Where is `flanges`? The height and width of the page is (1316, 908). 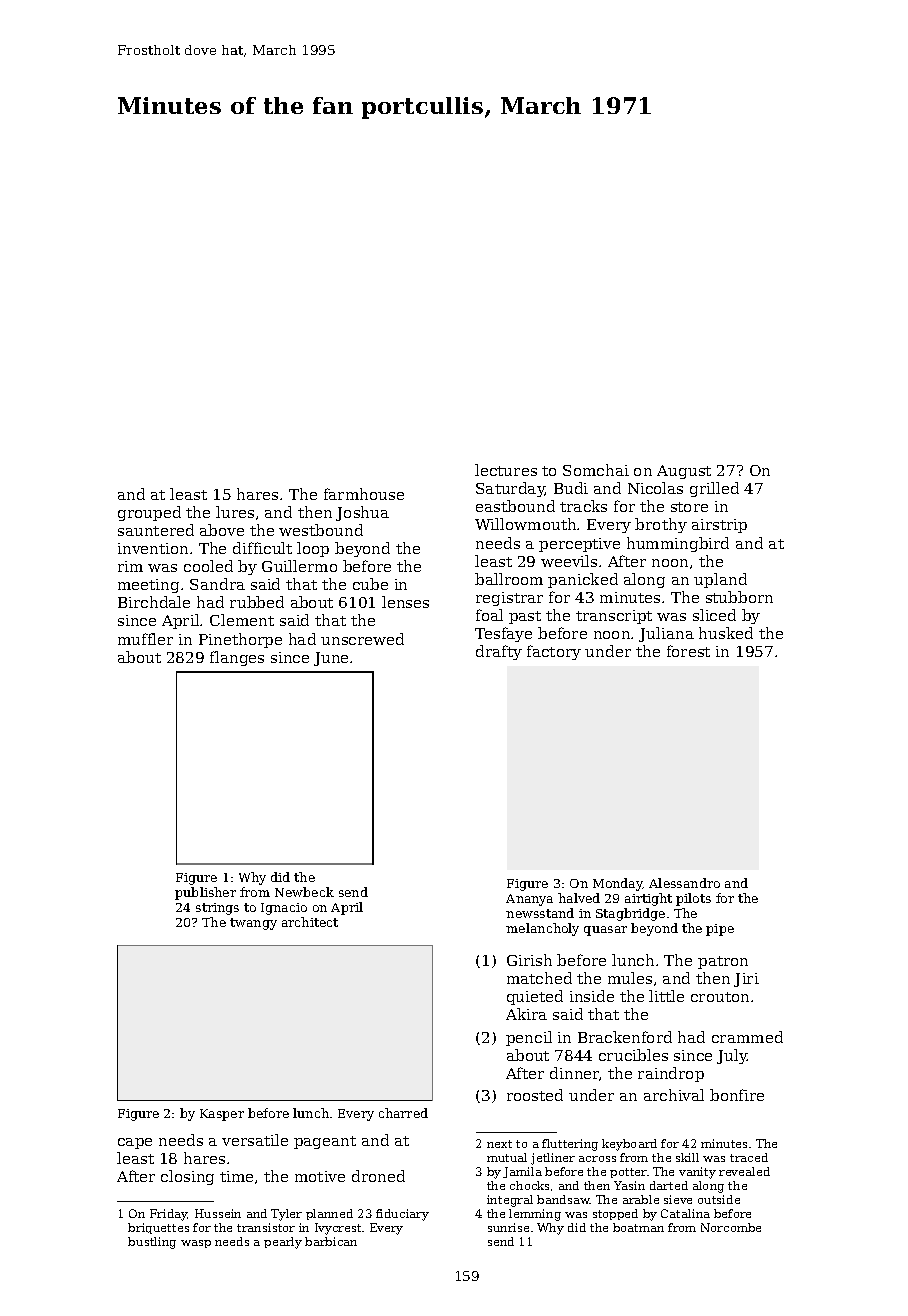
flanges is located at coordinates (237, 658).
